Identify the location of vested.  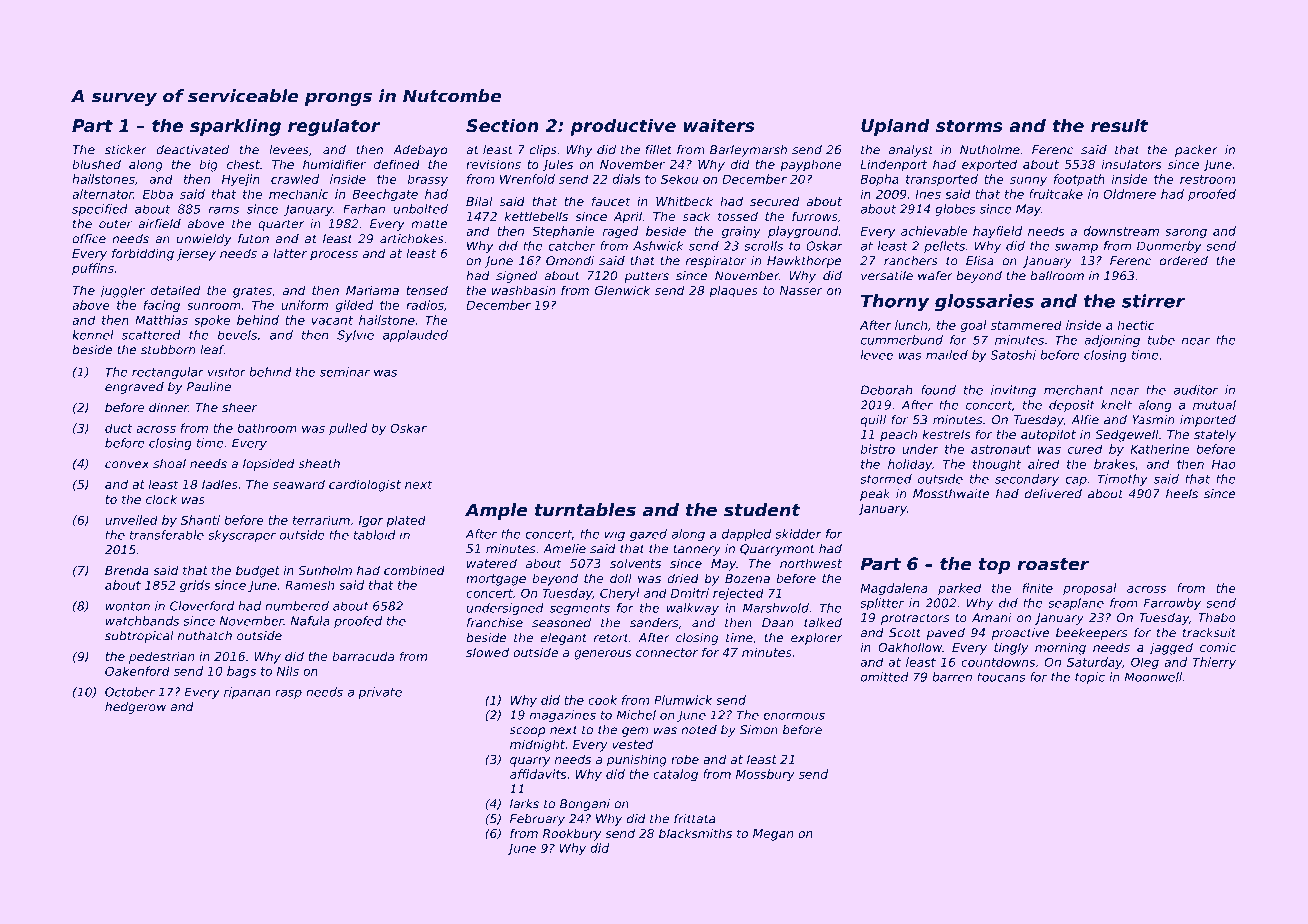
(632, 744).
